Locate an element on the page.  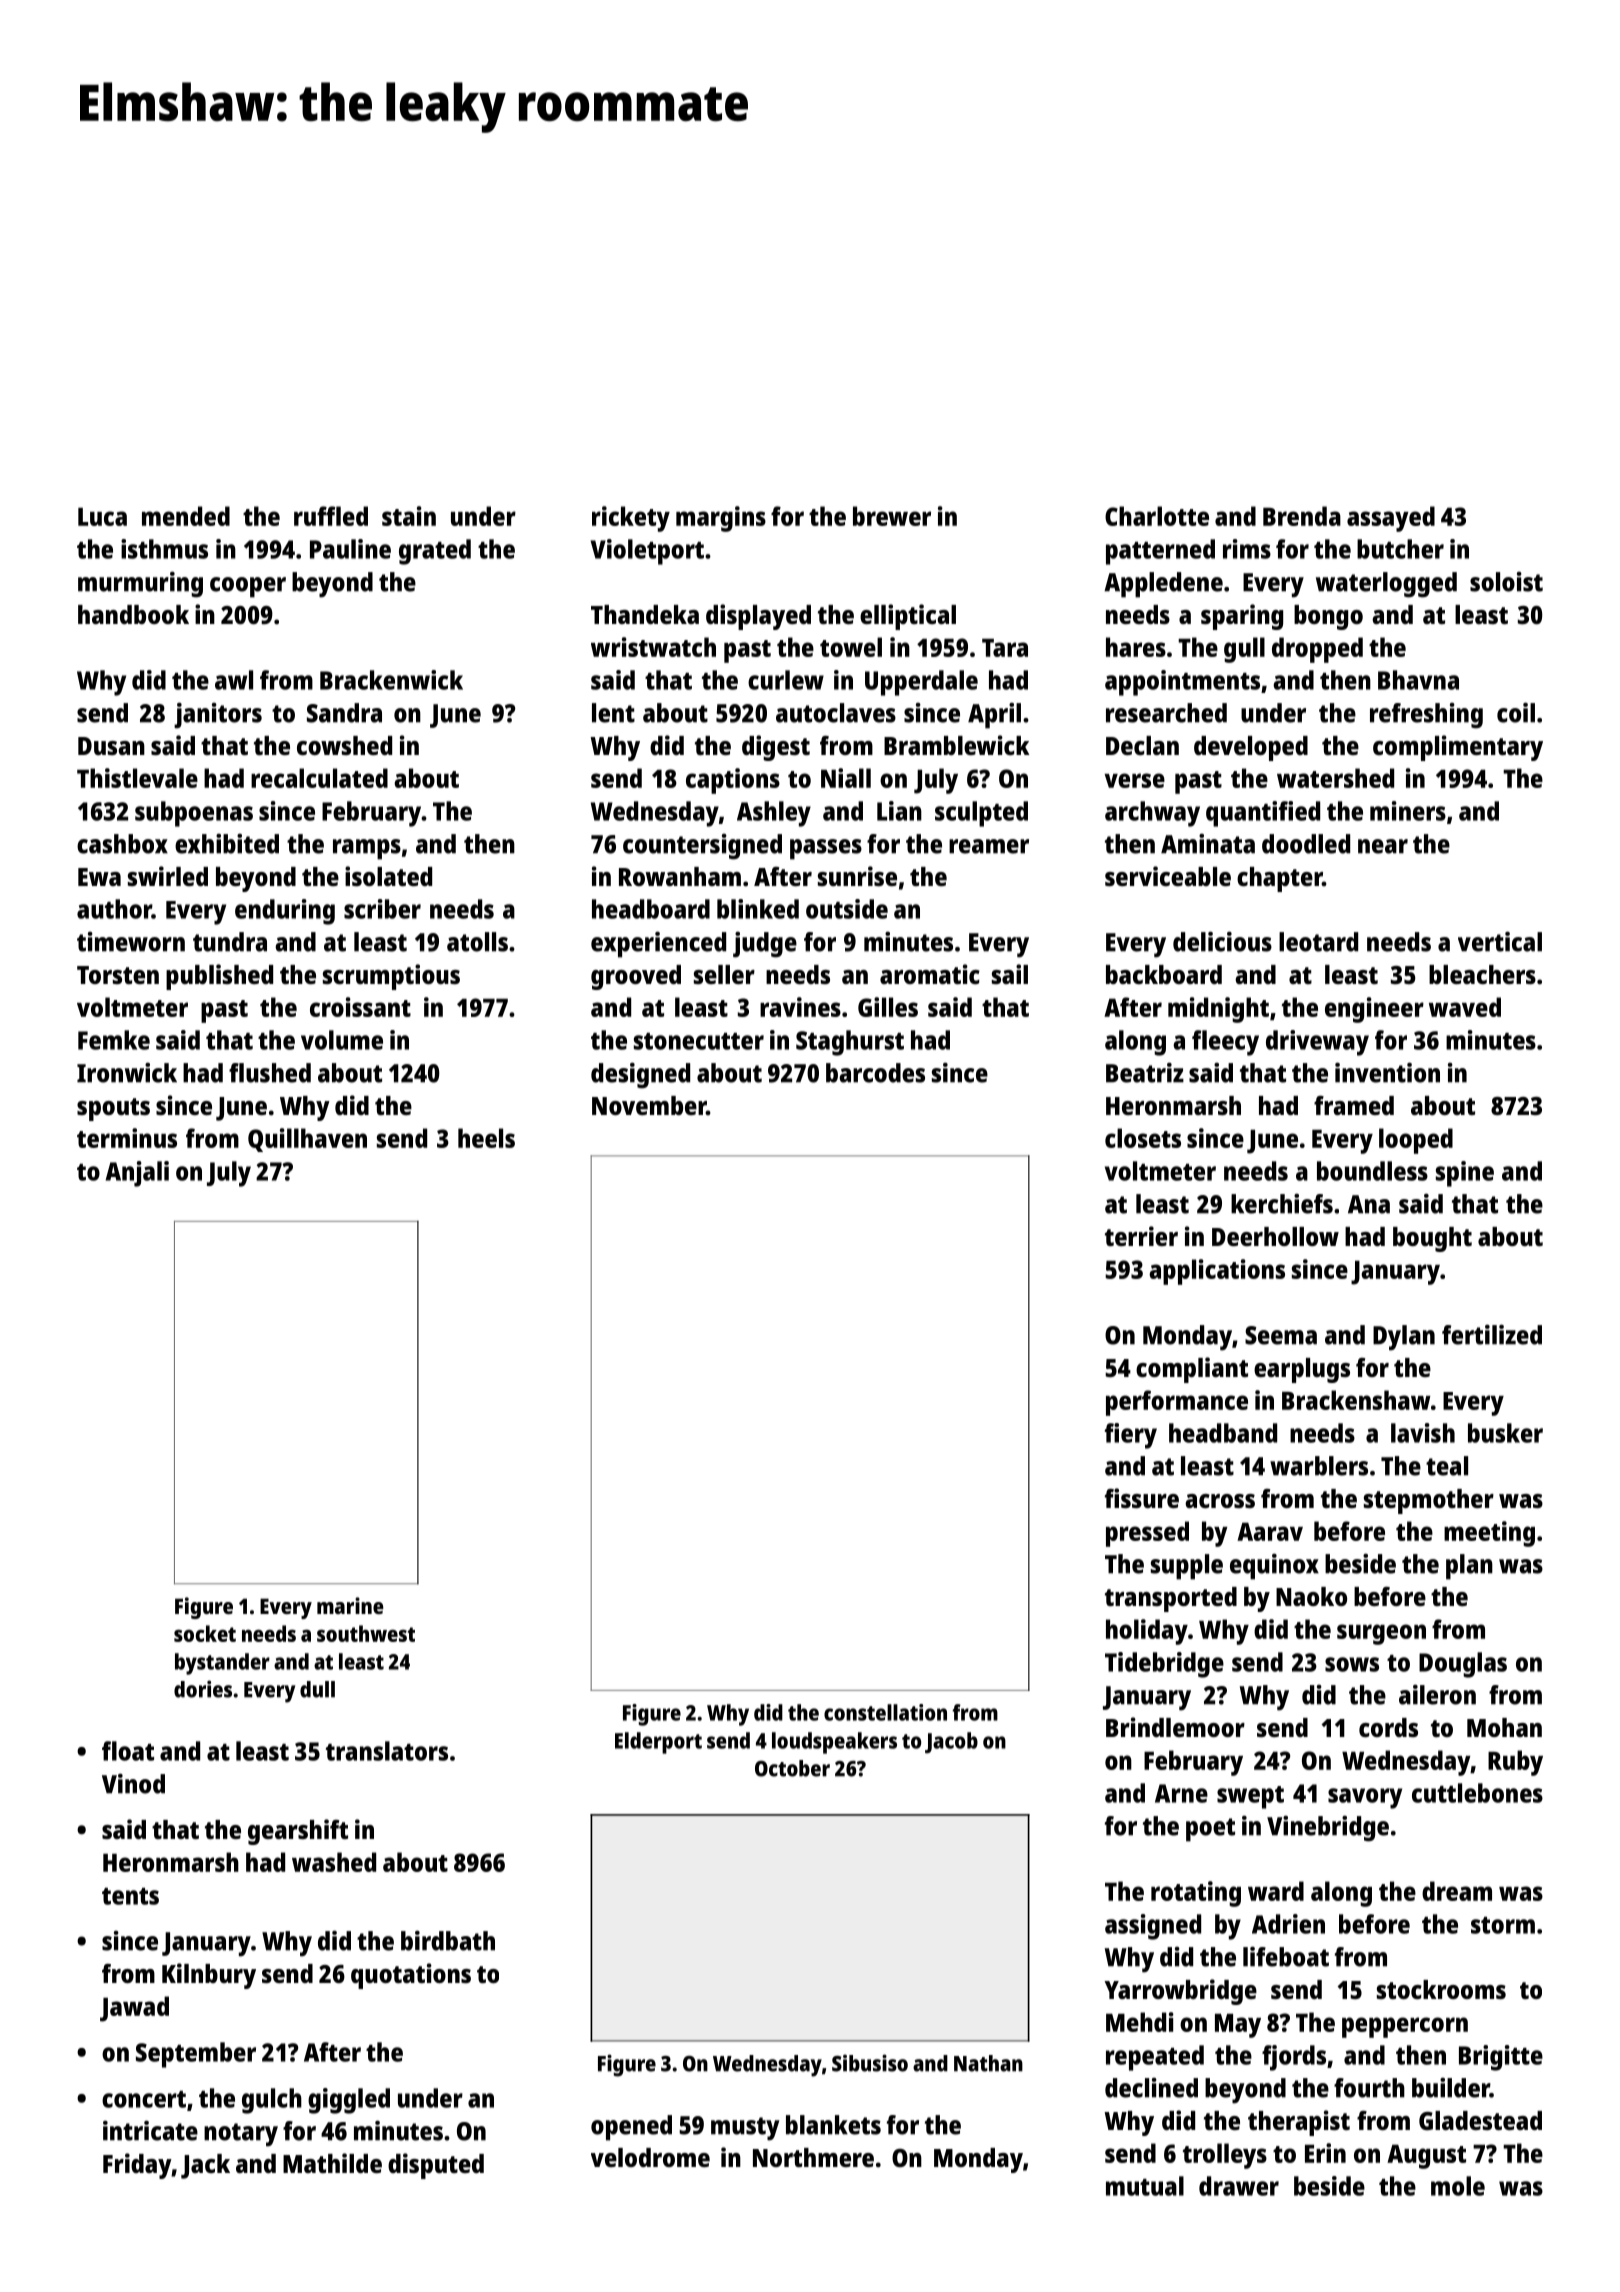
Brackenwick is located at coordinates (391, 680).
